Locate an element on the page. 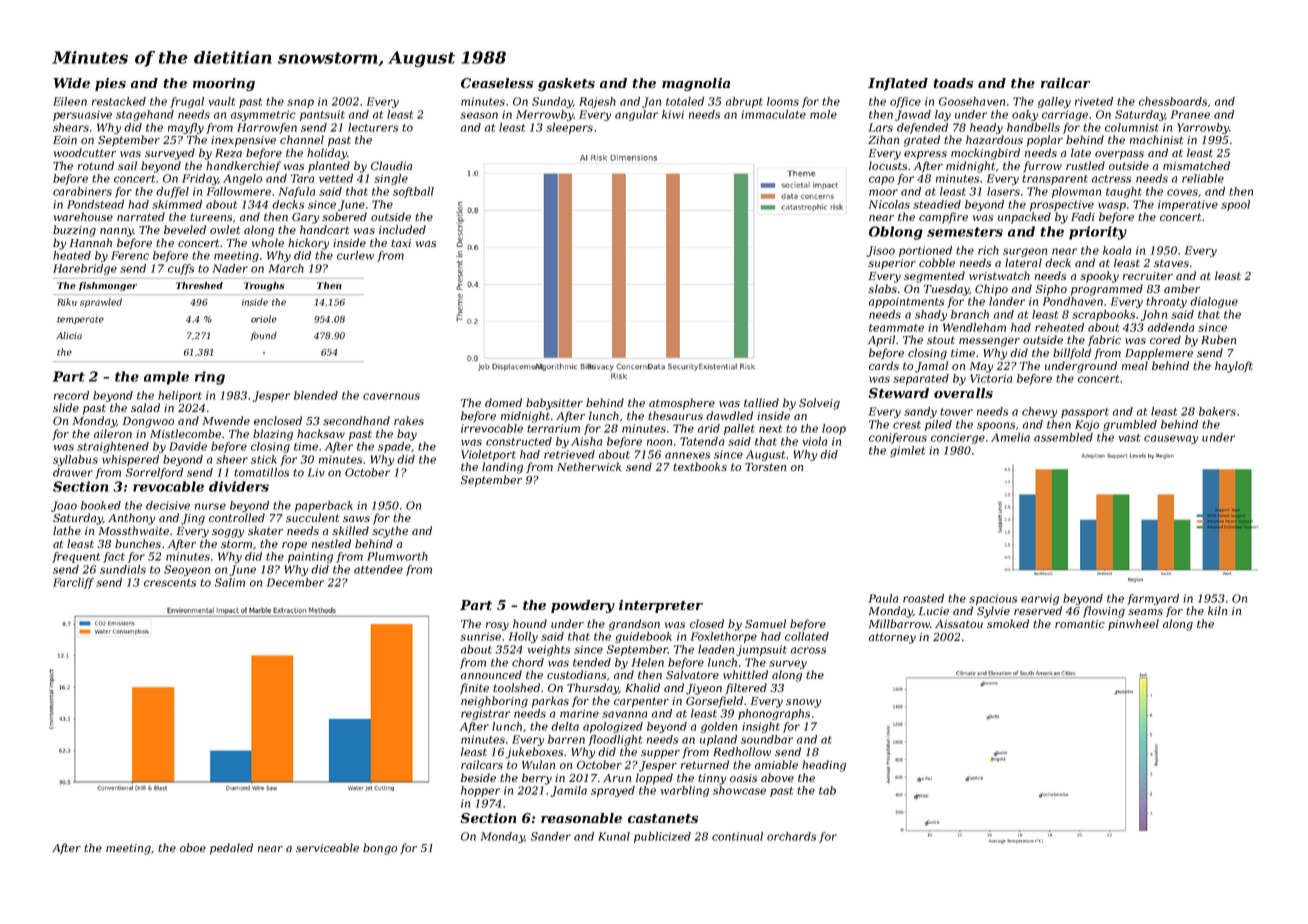 The width and height of the image is (1308, 924). farmyard is located at coordinates (1153, 599).
